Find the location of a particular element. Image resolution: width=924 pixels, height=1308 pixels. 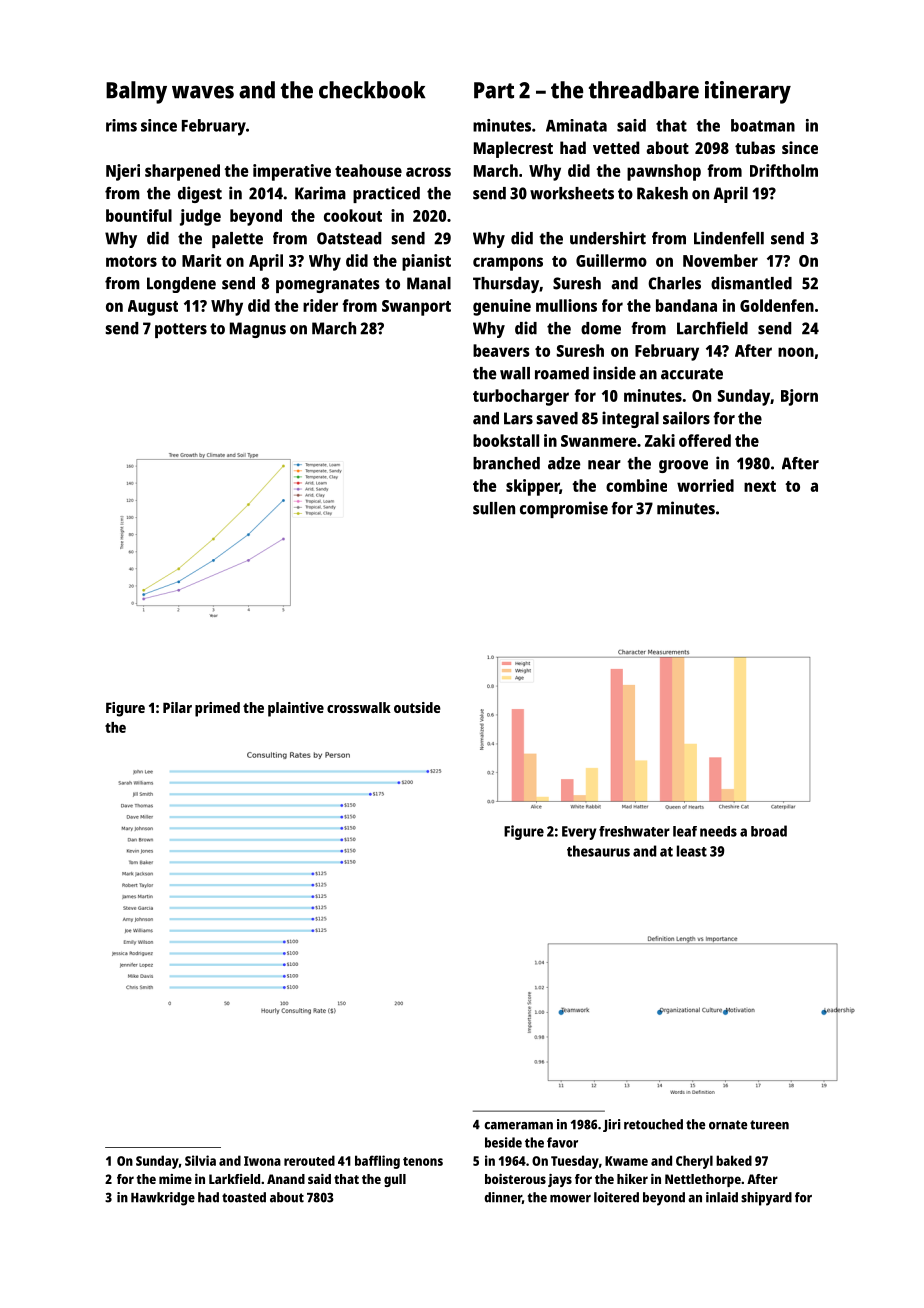

digest is located at coordinates (200, 194).
